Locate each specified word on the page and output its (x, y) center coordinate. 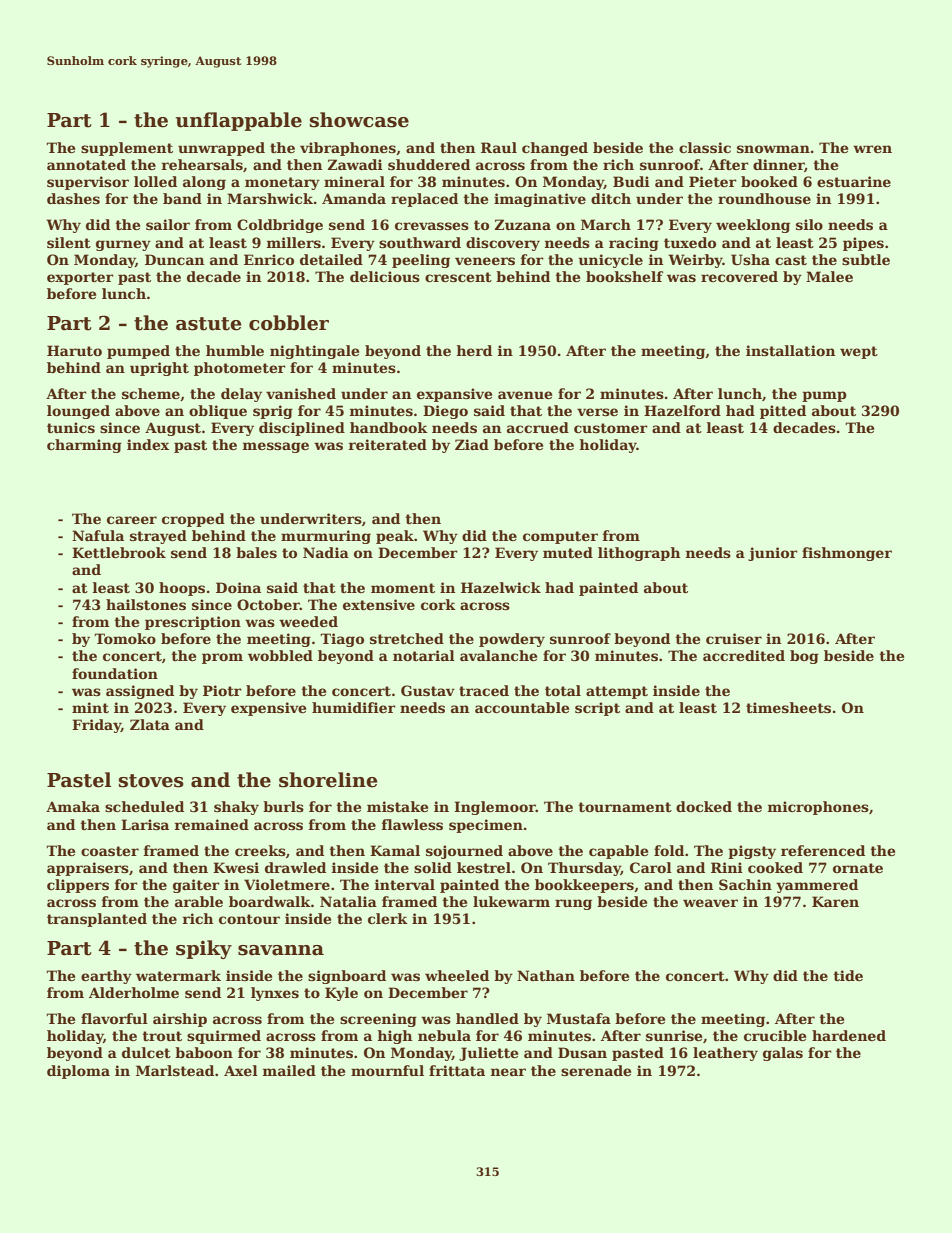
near (508, 1072)
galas (783, 1054)
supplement (127, 149)
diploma (78, 1072)
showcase (359, 120)
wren (872, 149)
